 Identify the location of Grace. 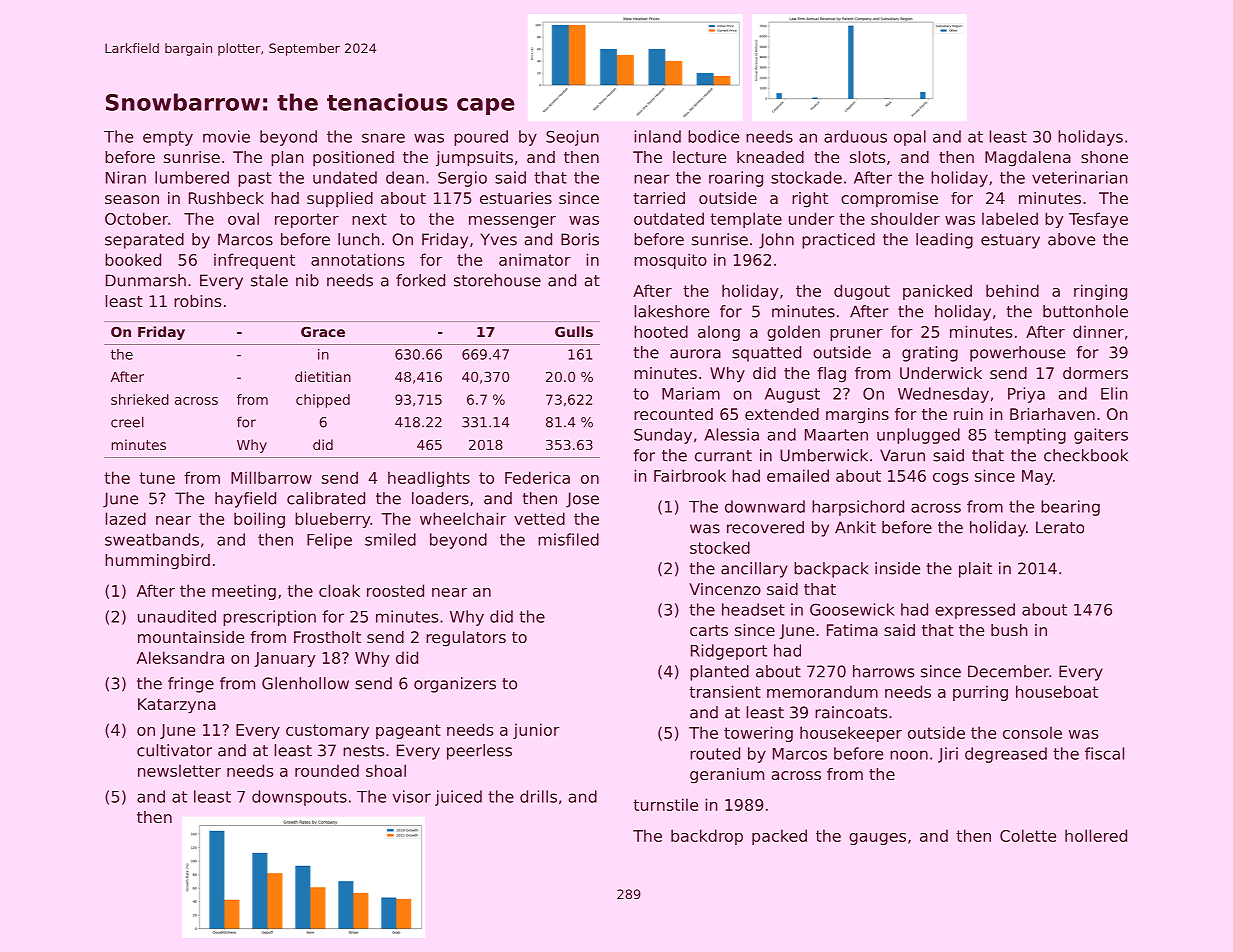
(323, 331).
